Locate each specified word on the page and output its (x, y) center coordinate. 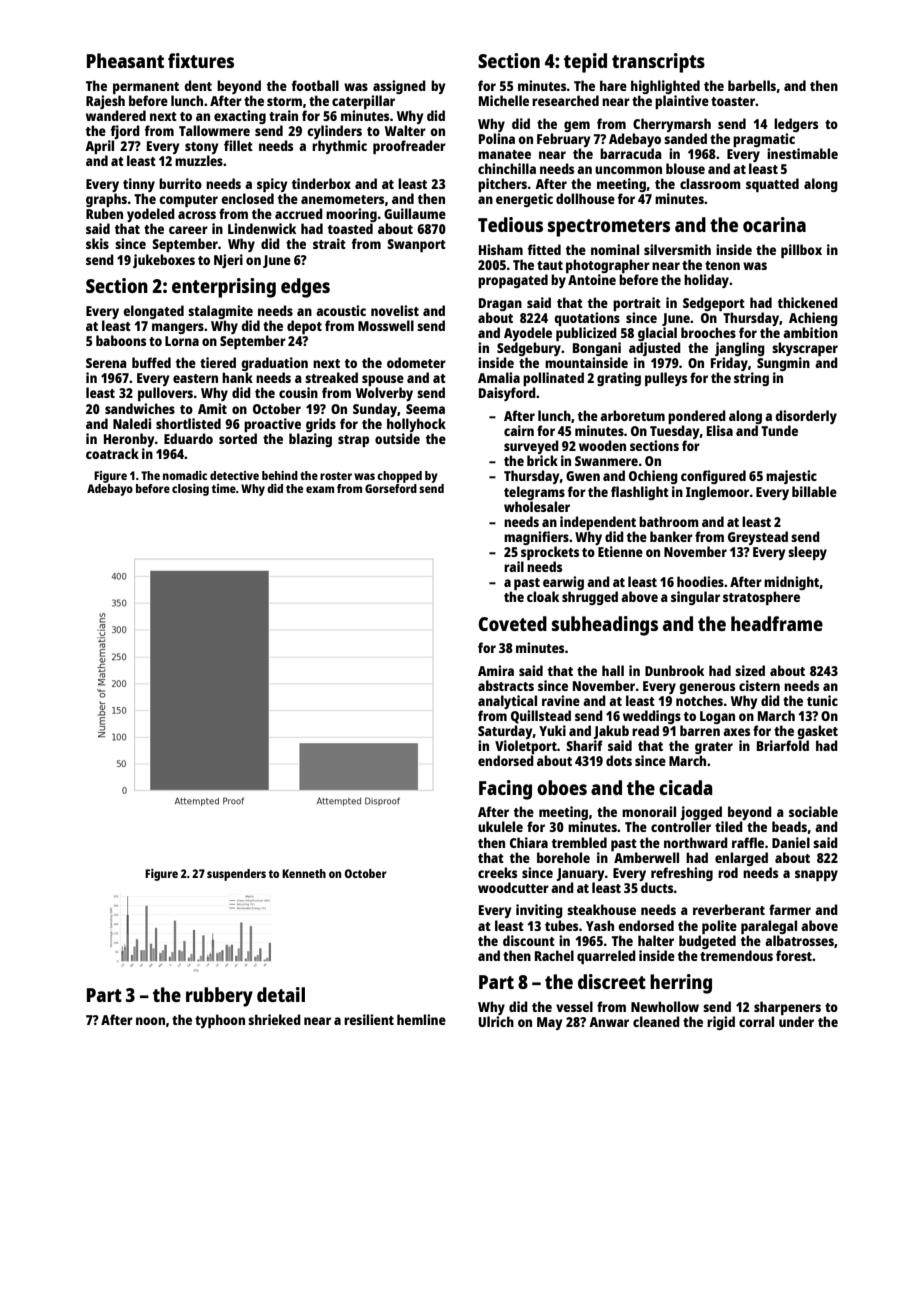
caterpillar (363, 102)
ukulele (500, 826)
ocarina (774, 224)
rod (728, 872)
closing (190, 490)
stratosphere (761, 598)
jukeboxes (164, 261)
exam (320, 489)
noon (150, 1021)
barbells (752, 85)
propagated (513, 281)
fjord (125, 132)
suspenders (236, 875)
